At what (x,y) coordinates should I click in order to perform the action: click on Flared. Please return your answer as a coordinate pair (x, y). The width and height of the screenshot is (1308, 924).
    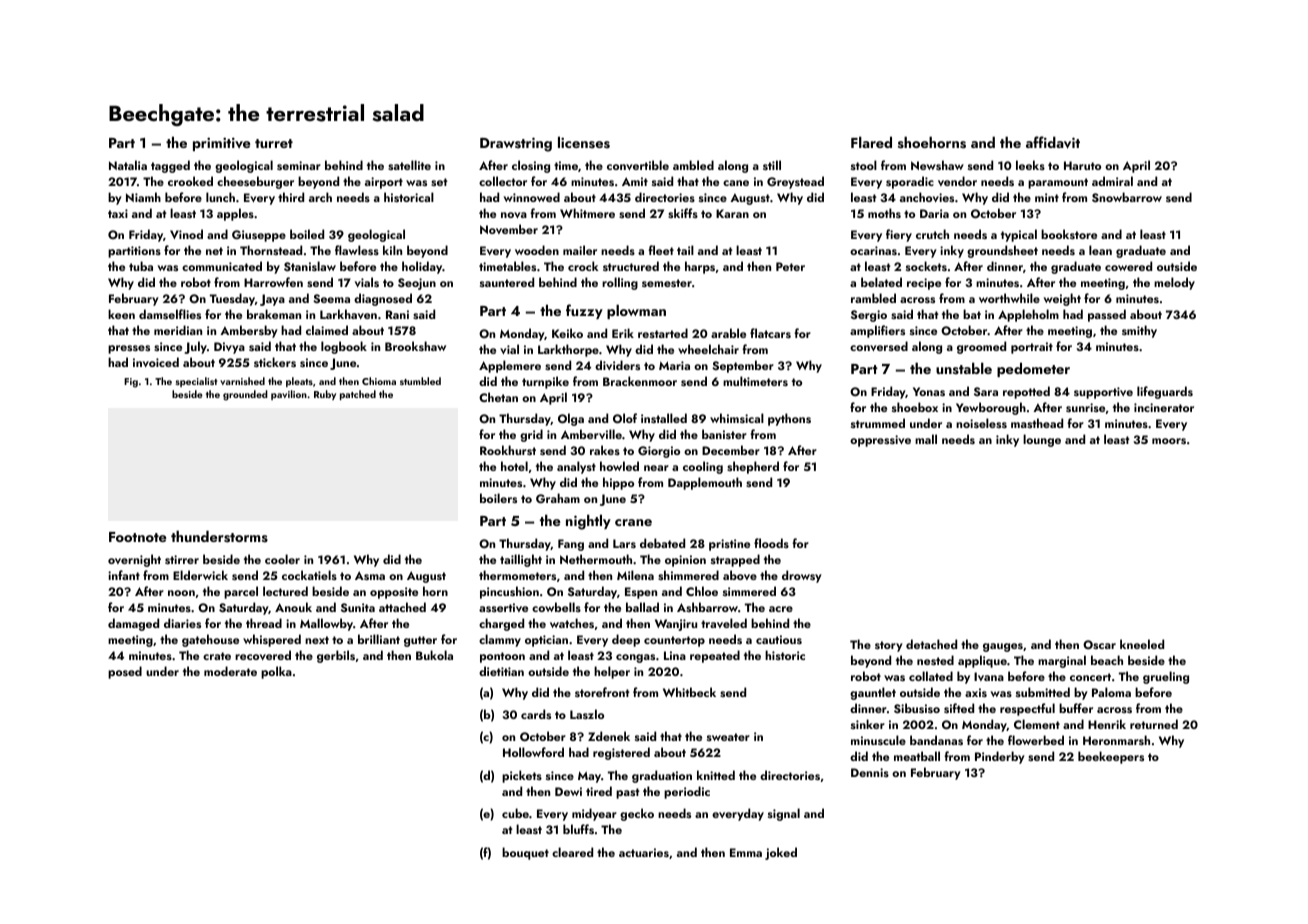
    Looking at the image, I should click on (871, 142).
